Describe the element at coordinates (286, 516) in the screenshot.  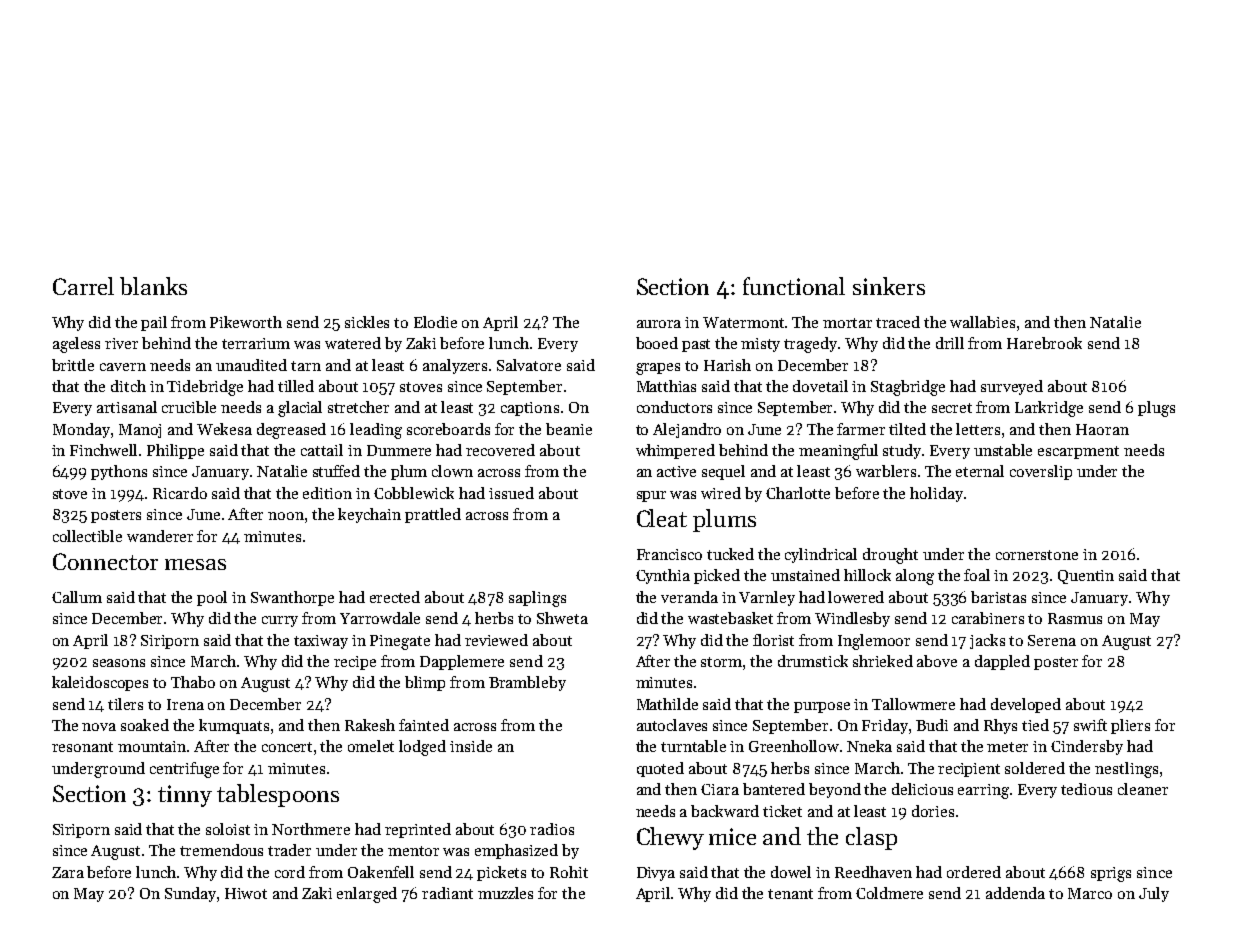
I see `noon` at that location.
